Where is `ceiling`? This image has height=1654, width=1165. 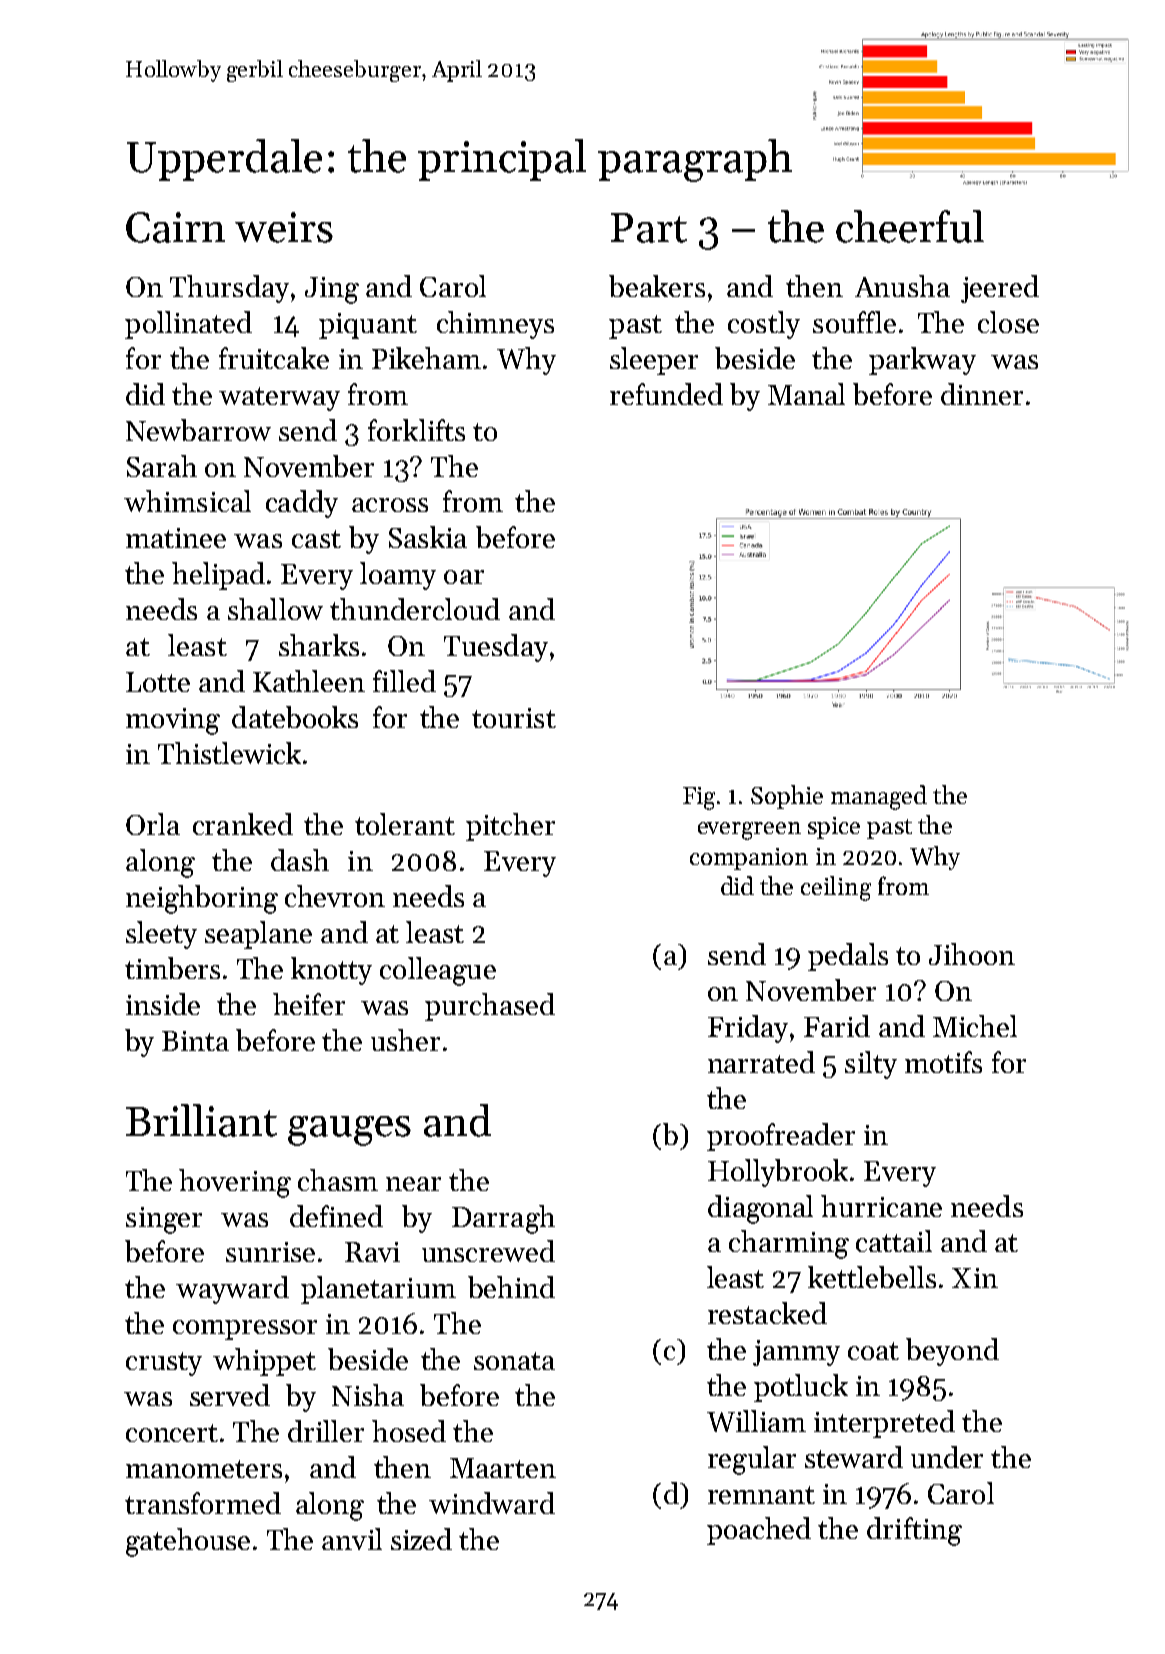 ceiling is located at coordinates (836, 888).
